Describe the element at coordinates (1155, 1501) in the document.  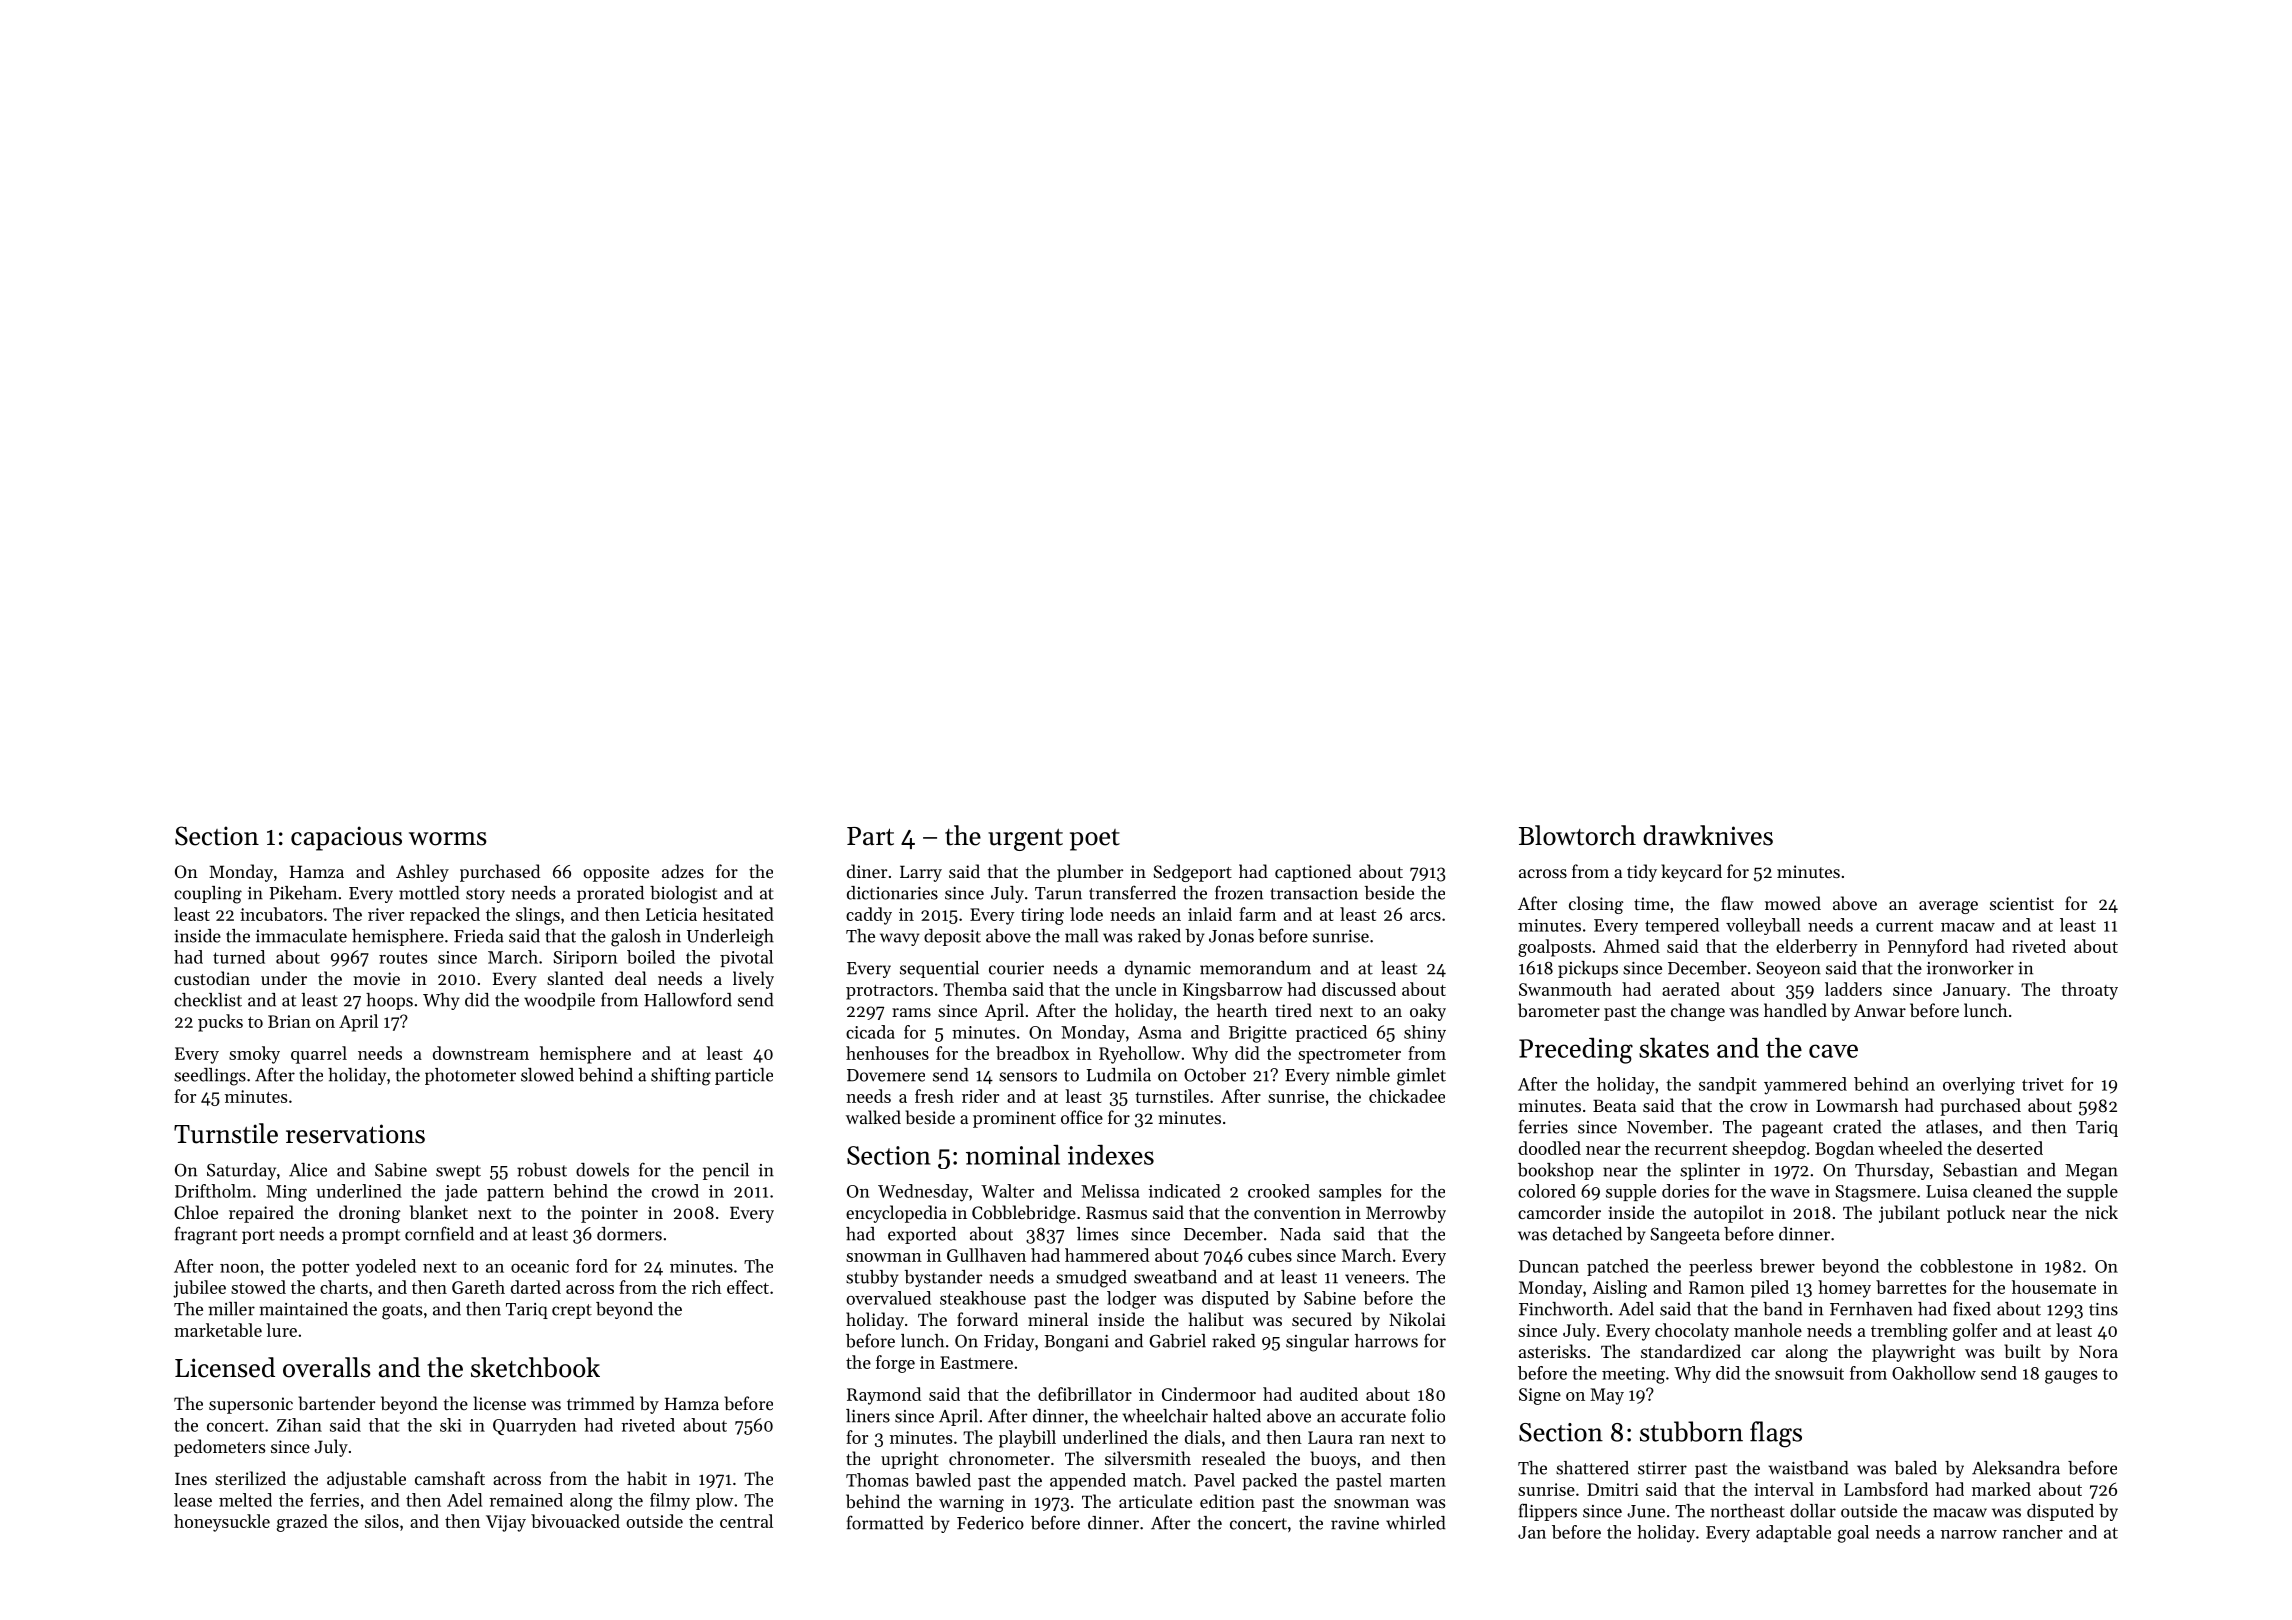
I see `articulate` at that location.
